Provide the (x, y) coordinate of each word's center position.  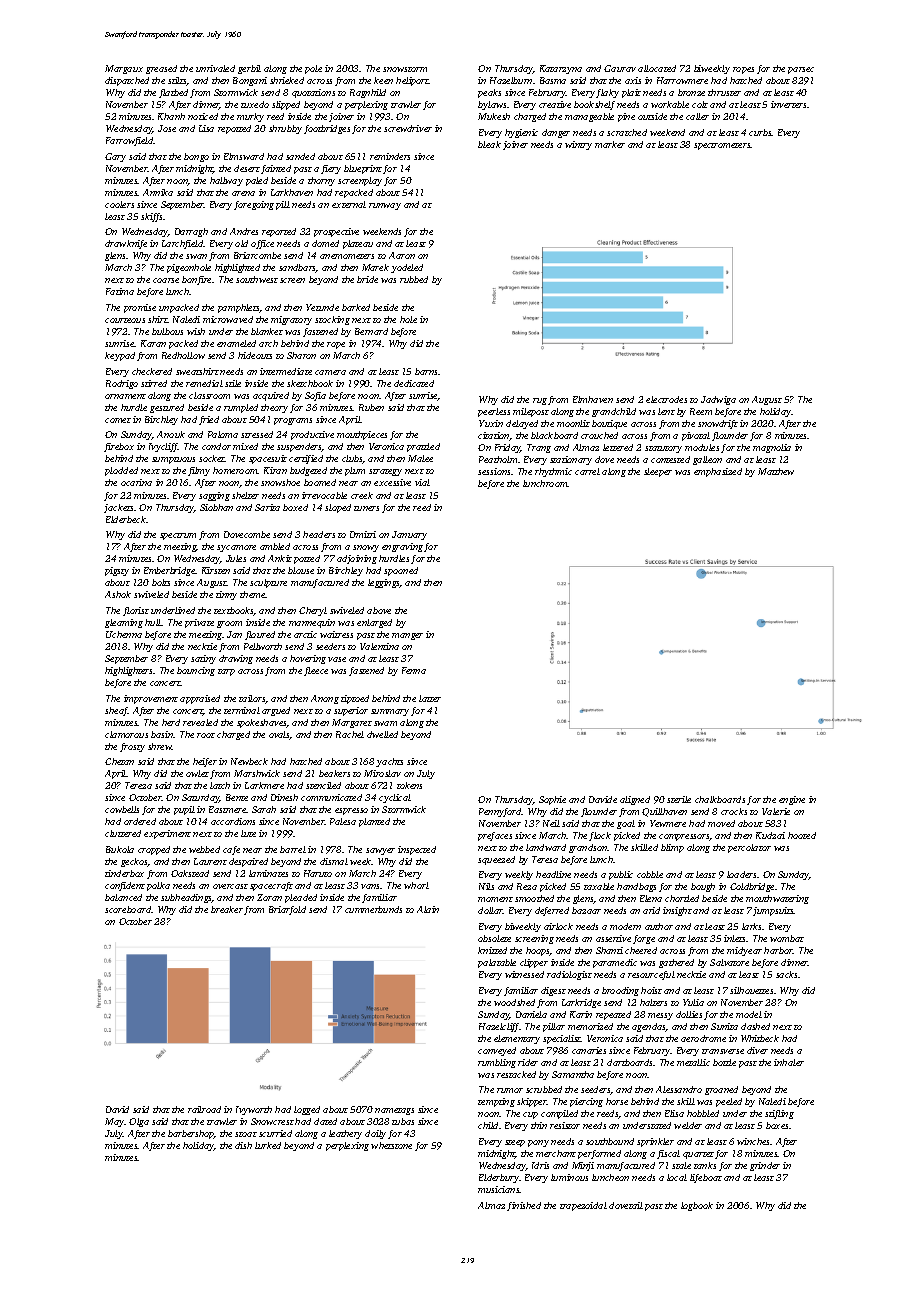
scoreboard (128, 909)
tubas (403, 1121)
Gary (115, 157)
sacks (786, 974)
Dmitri (363, 534)
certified (306, 459)
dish (243, 1145)
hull (153, 622)
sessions (494, 471)
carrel (587, 471)
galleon (707, 460)
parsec (801, 70)
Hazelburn (511, 80)
